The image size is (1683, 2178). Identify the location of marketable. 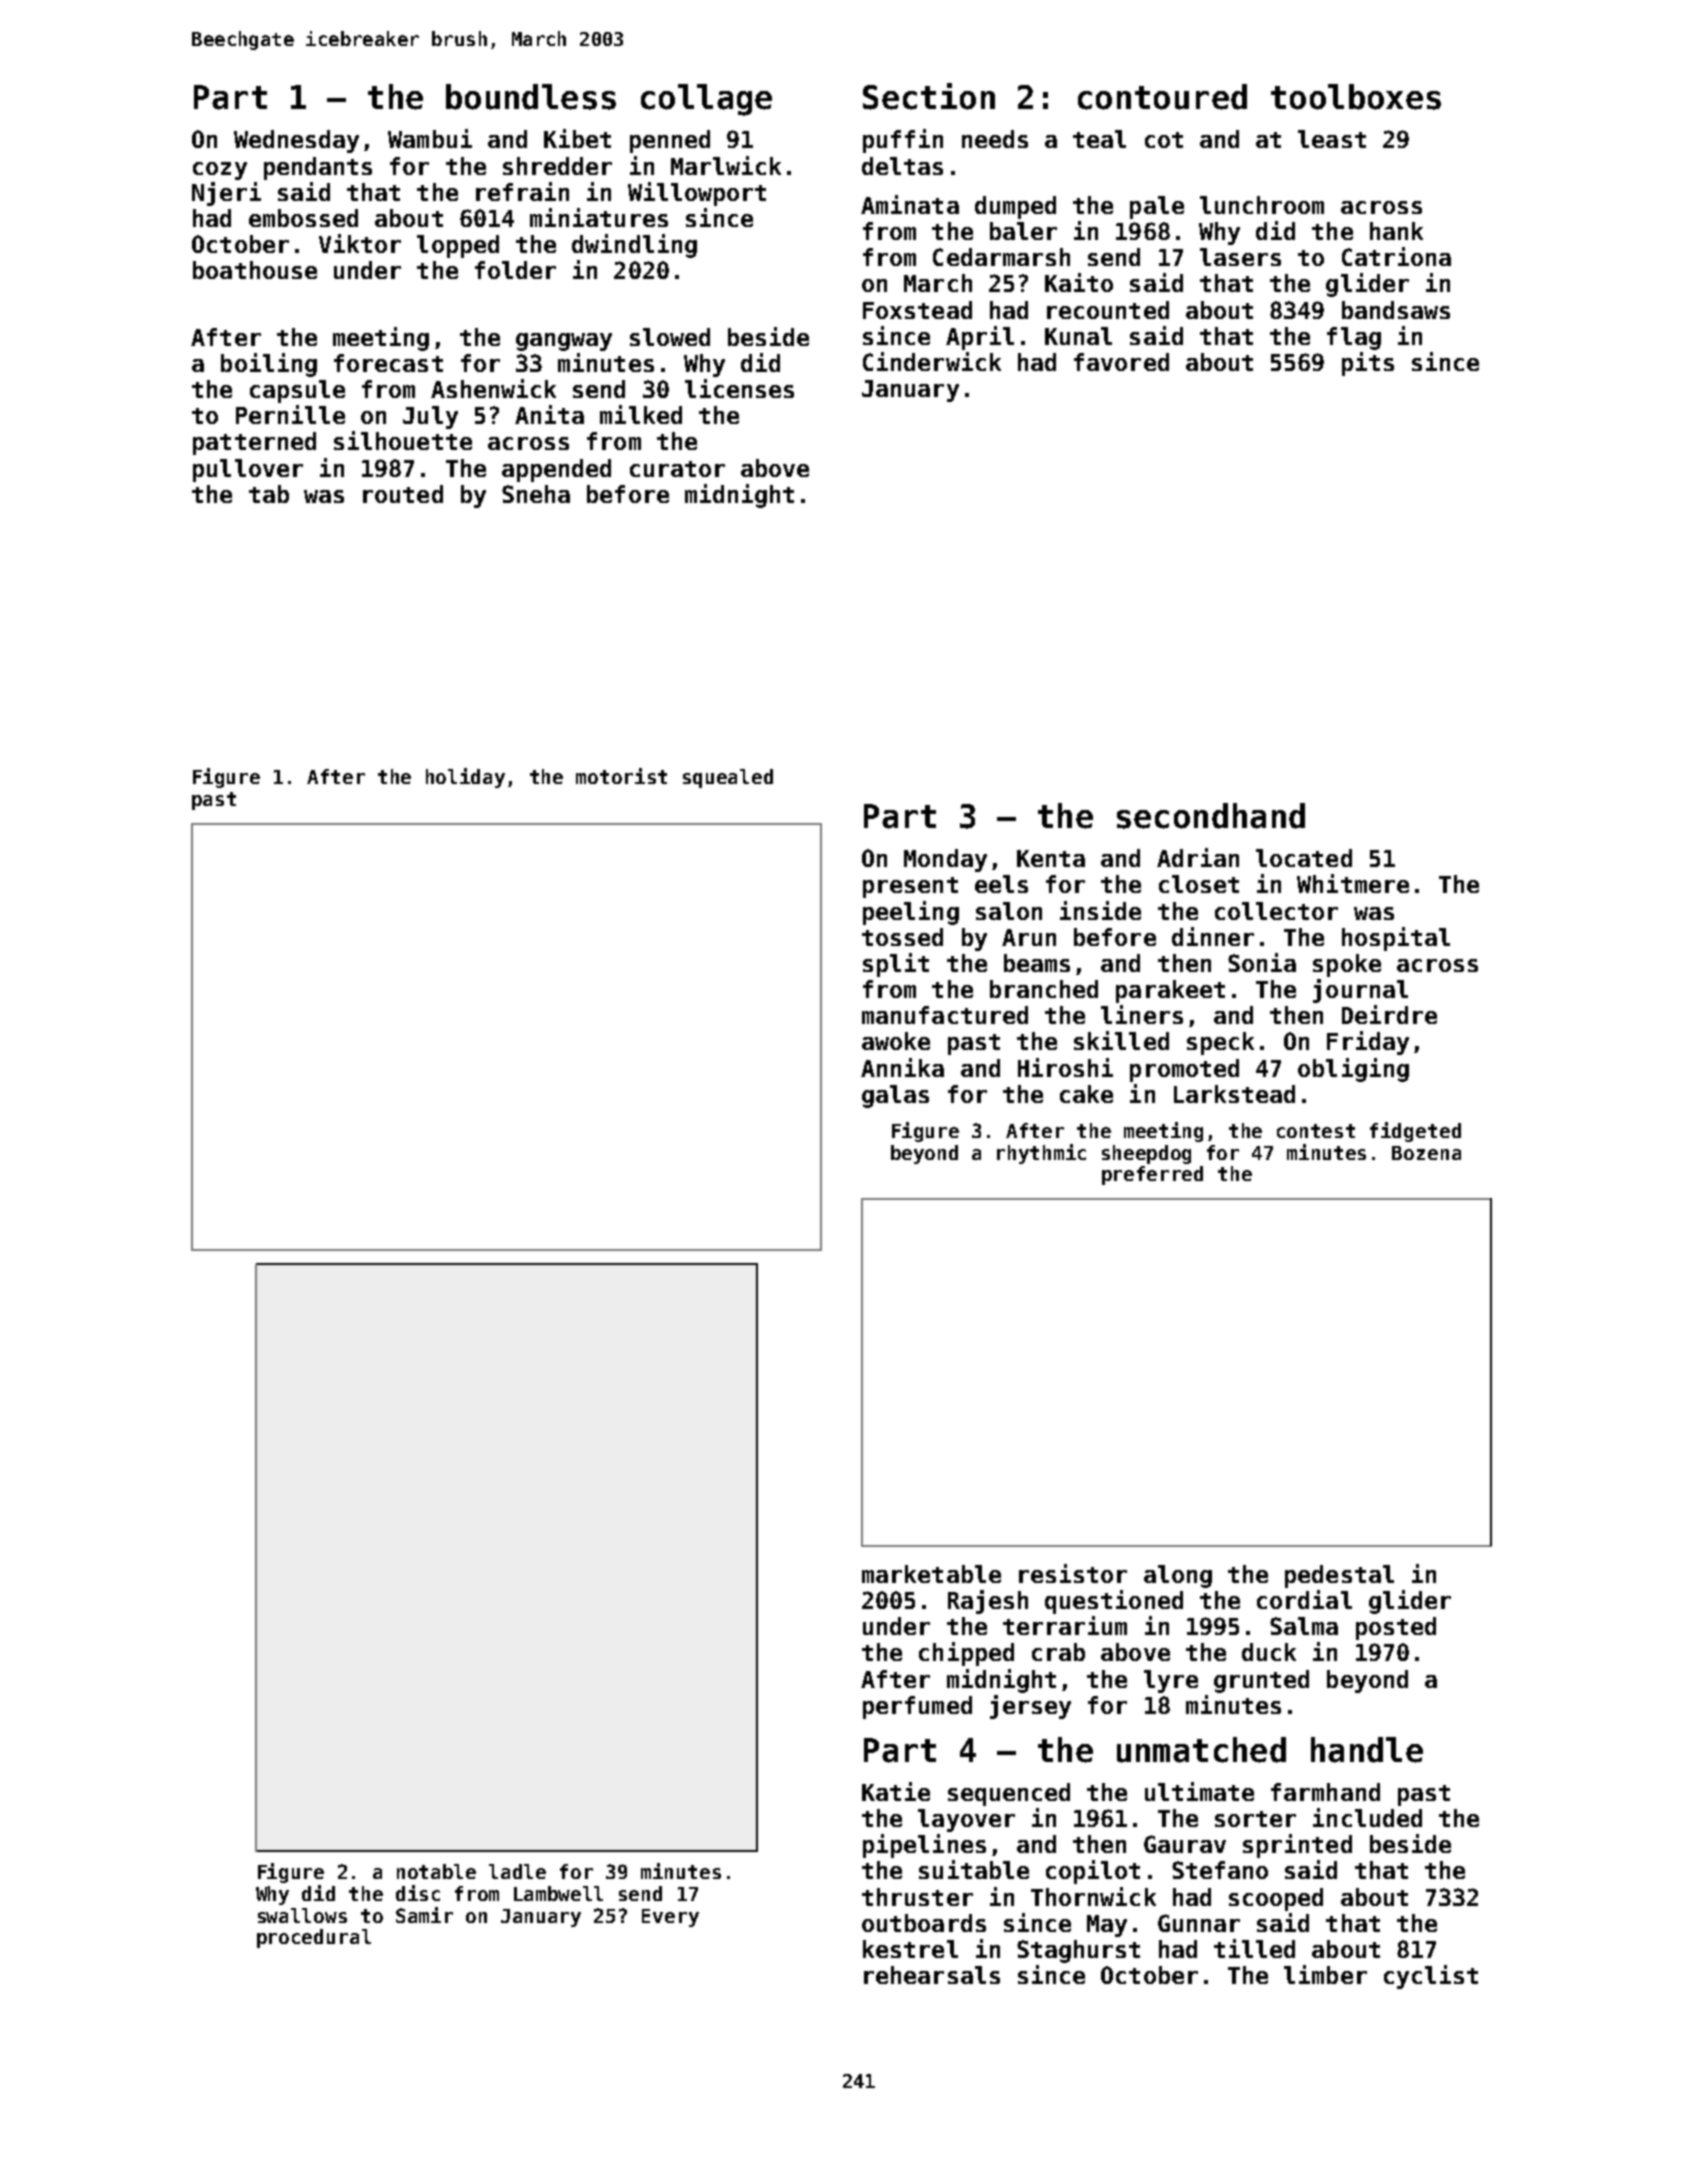
(931, 1574).
